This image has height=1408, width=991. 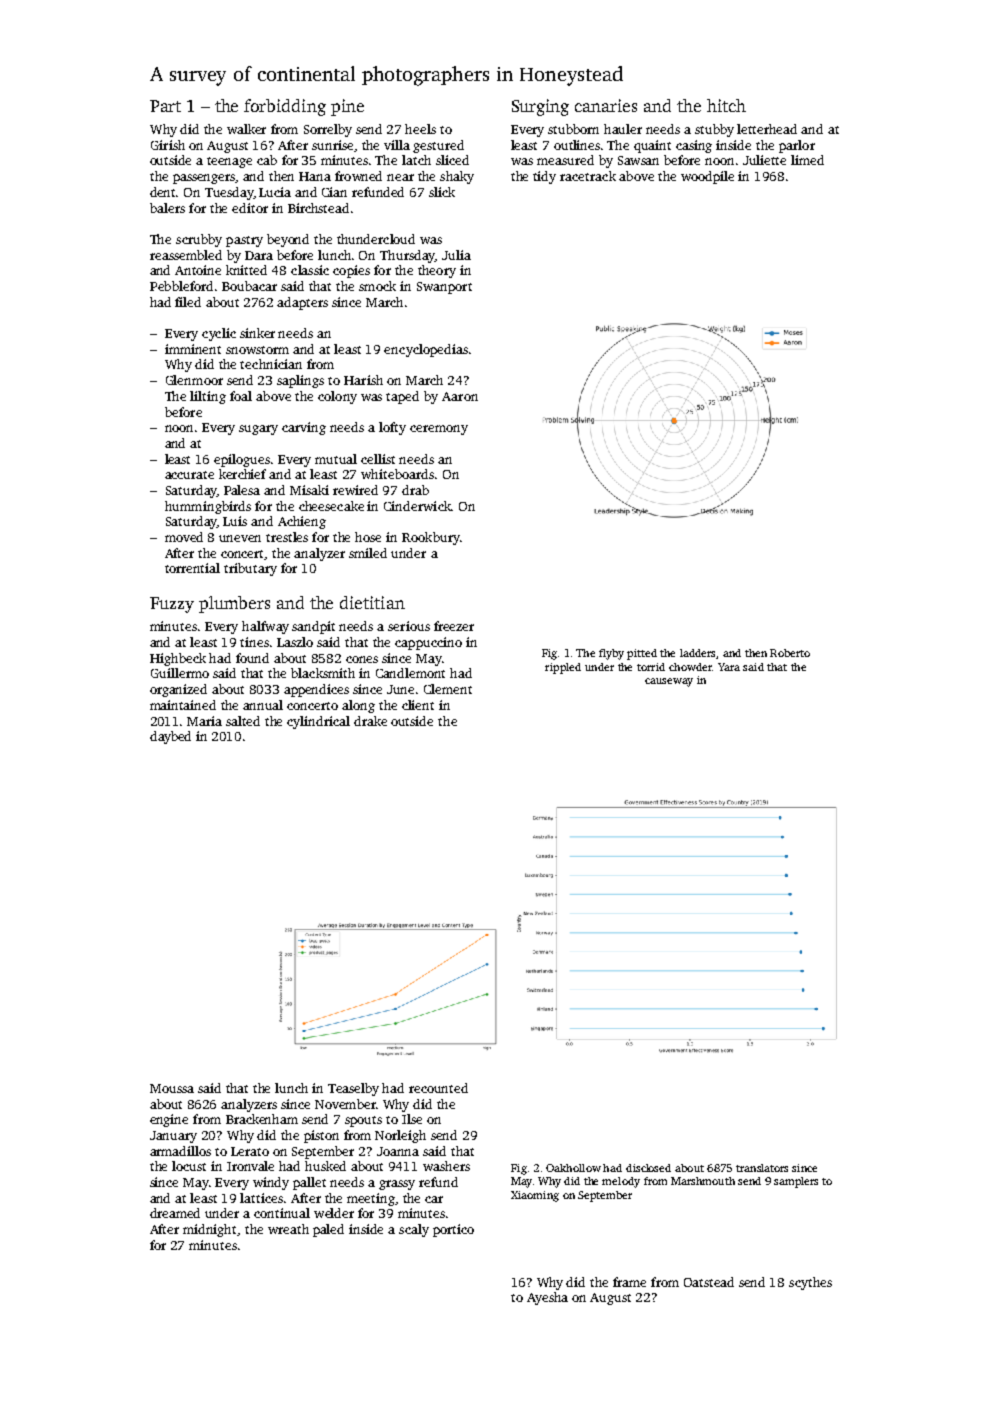 What do you see at coordinates (438, 1088) in the image?
I see `recounted` at bounding box center [438, 1088].
